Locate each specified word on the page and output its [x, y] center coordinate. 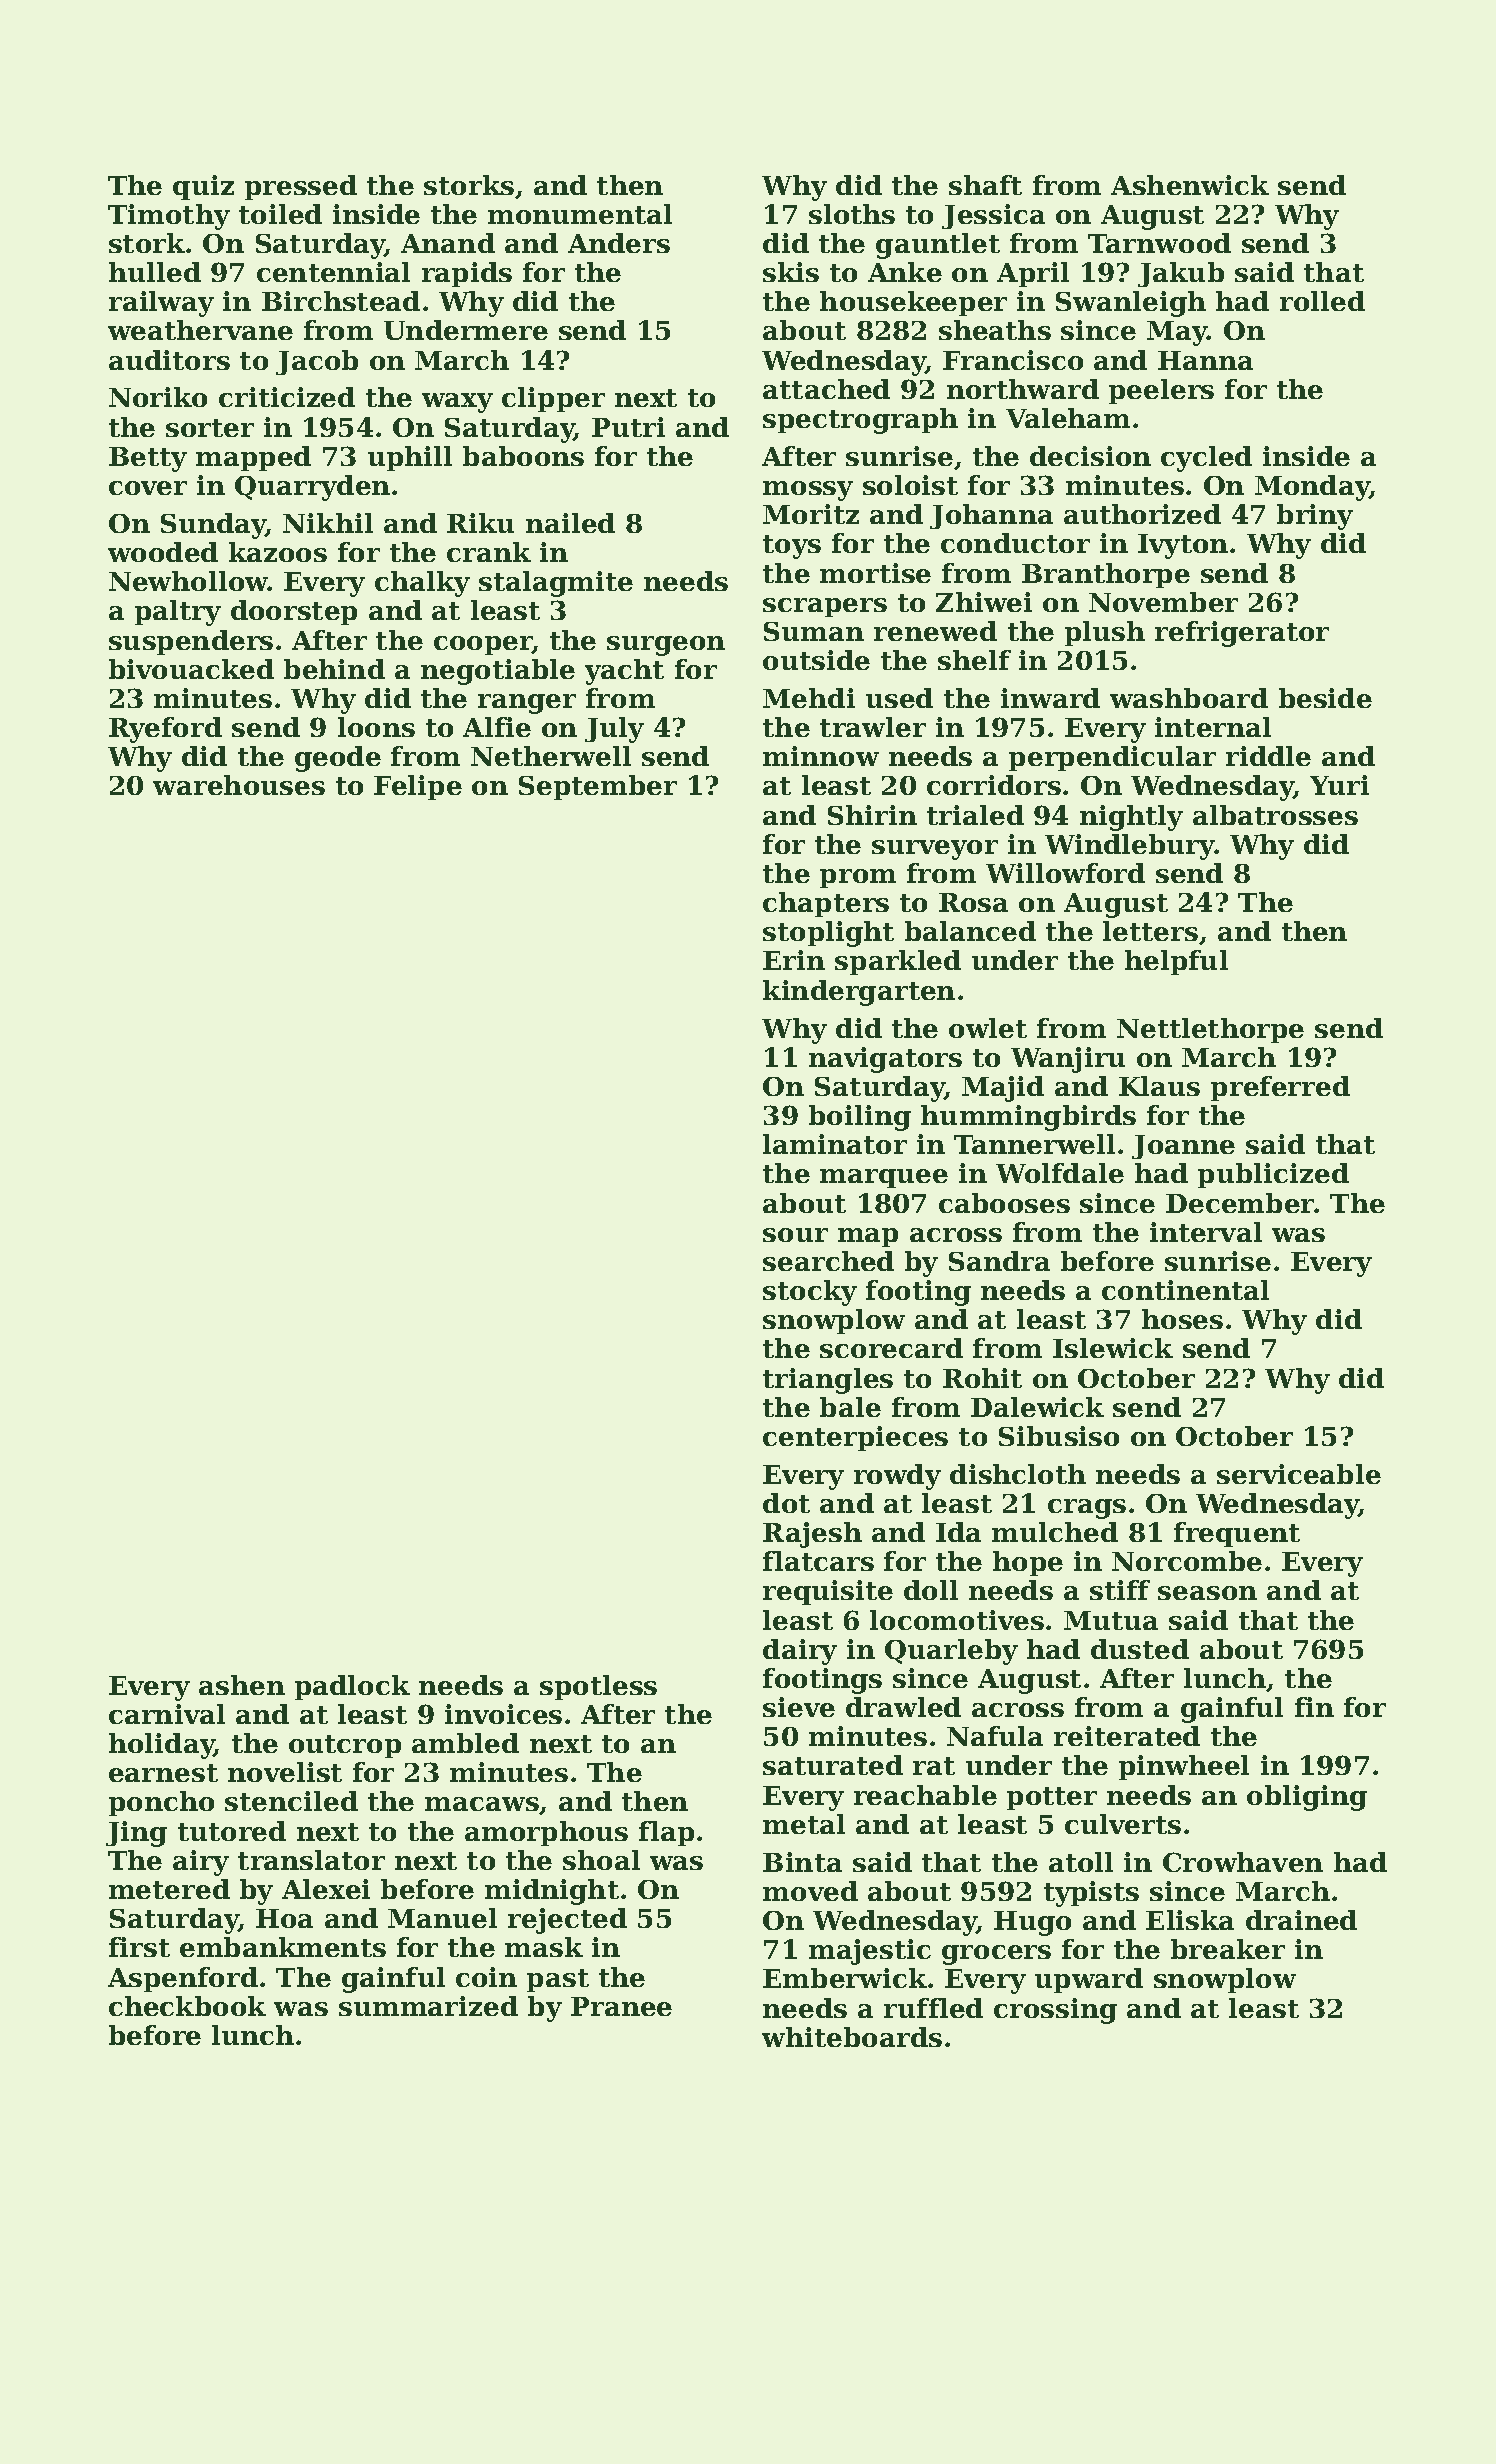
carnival [167, 1714]
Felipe [418, 787]
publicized [1273, 1175]
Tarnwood [1159, 243]
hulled [155, 272]
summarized [428, 2006]
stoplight [828, 934]
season [1207, 1593]
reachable [925, 1795]
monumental [580, 214]
